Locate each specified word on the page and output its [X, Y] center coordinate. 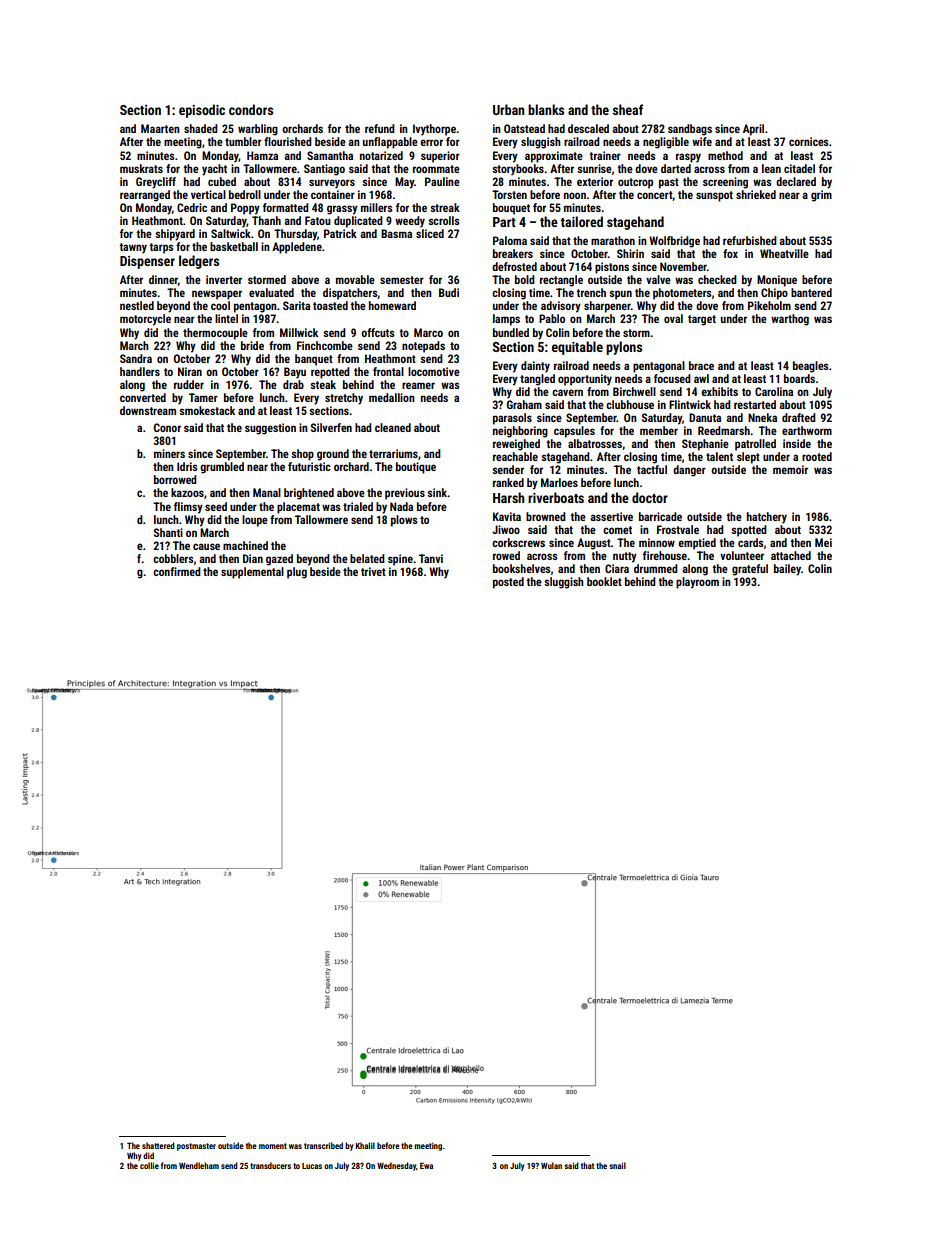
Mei [823, 542]
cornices [809, 141]
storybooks [518, 170]
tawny [133, 248]
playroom [697, 583]
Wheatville [784, 253]
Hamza [262, 155]
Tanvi [431, 558]
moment [273, 1146]
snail [617, 1165]
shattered [158, 1145]
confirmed [177, 571]
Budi [449, 292]
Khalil [365, 1145]
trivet [373, 571]
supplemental [252, 573]
